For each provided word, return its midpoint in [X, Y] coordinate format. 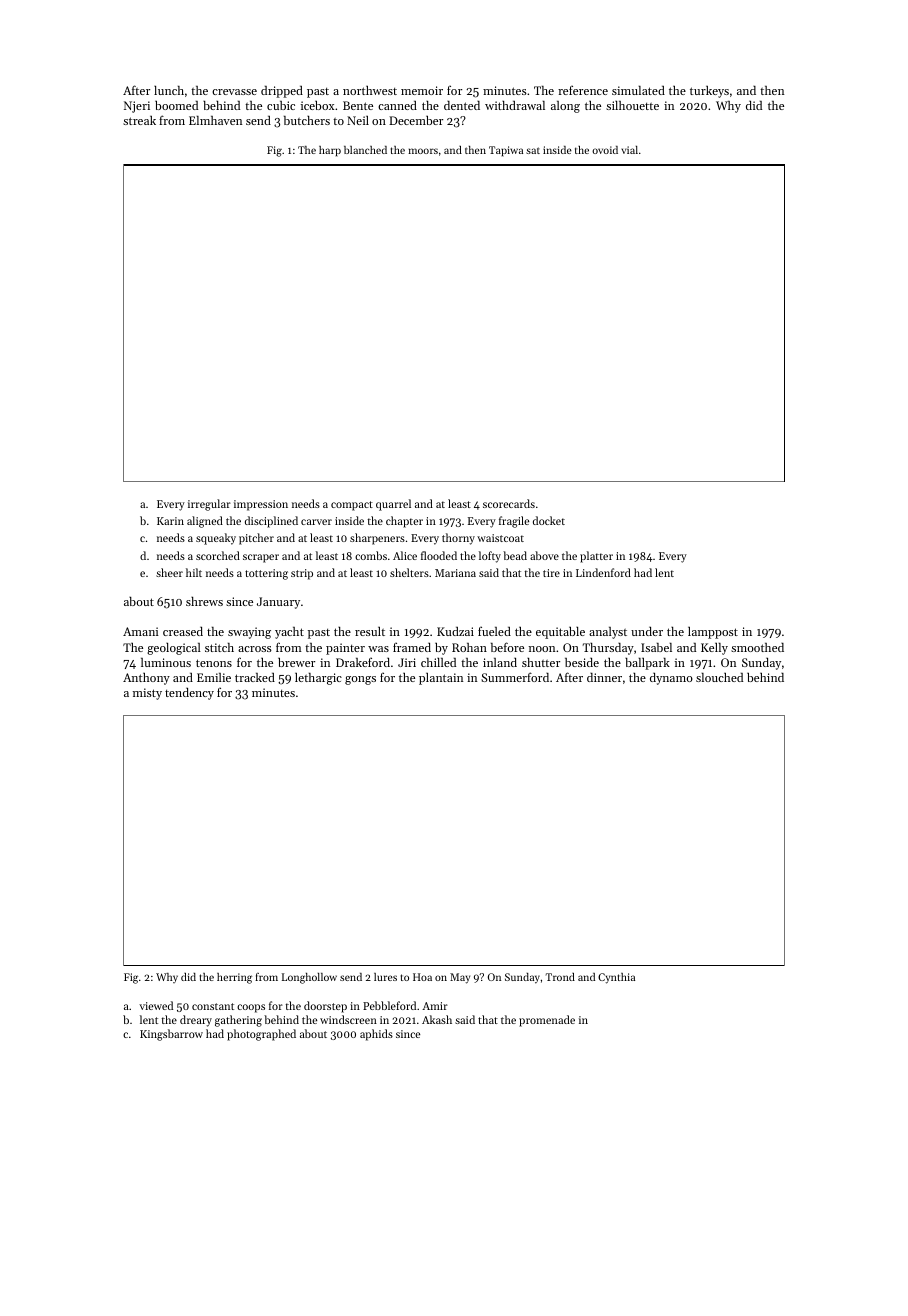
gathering [238, 1021]
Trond [560, 977]
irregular [209, 505]
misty [147, 694]
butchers [307, 120]
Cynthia [616, 978]
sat [533, 150]
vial [629, 150]
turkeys [709, 92]
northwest [370, 90]
